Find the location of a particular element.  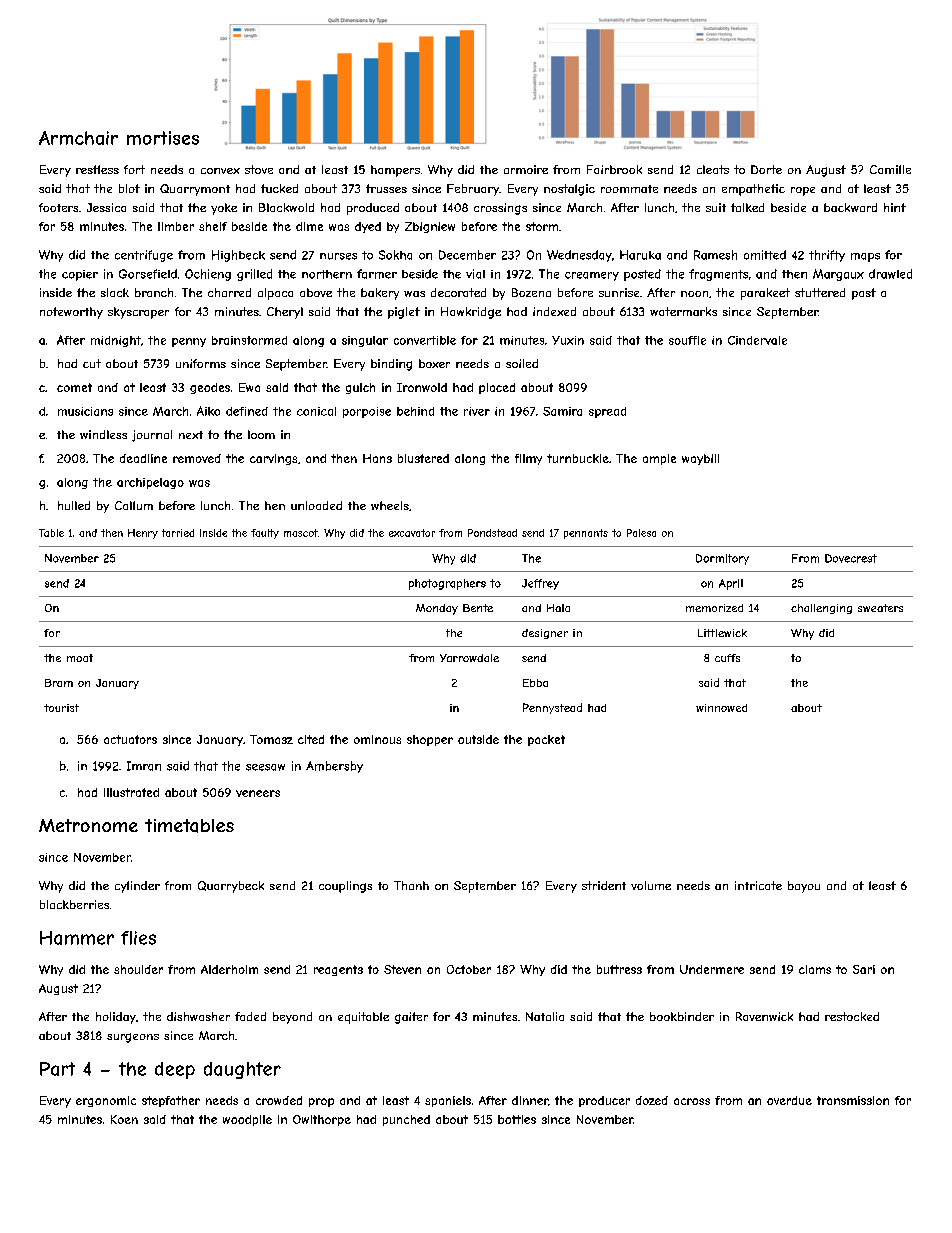

Thanh is located at coordinates (411, 885).
